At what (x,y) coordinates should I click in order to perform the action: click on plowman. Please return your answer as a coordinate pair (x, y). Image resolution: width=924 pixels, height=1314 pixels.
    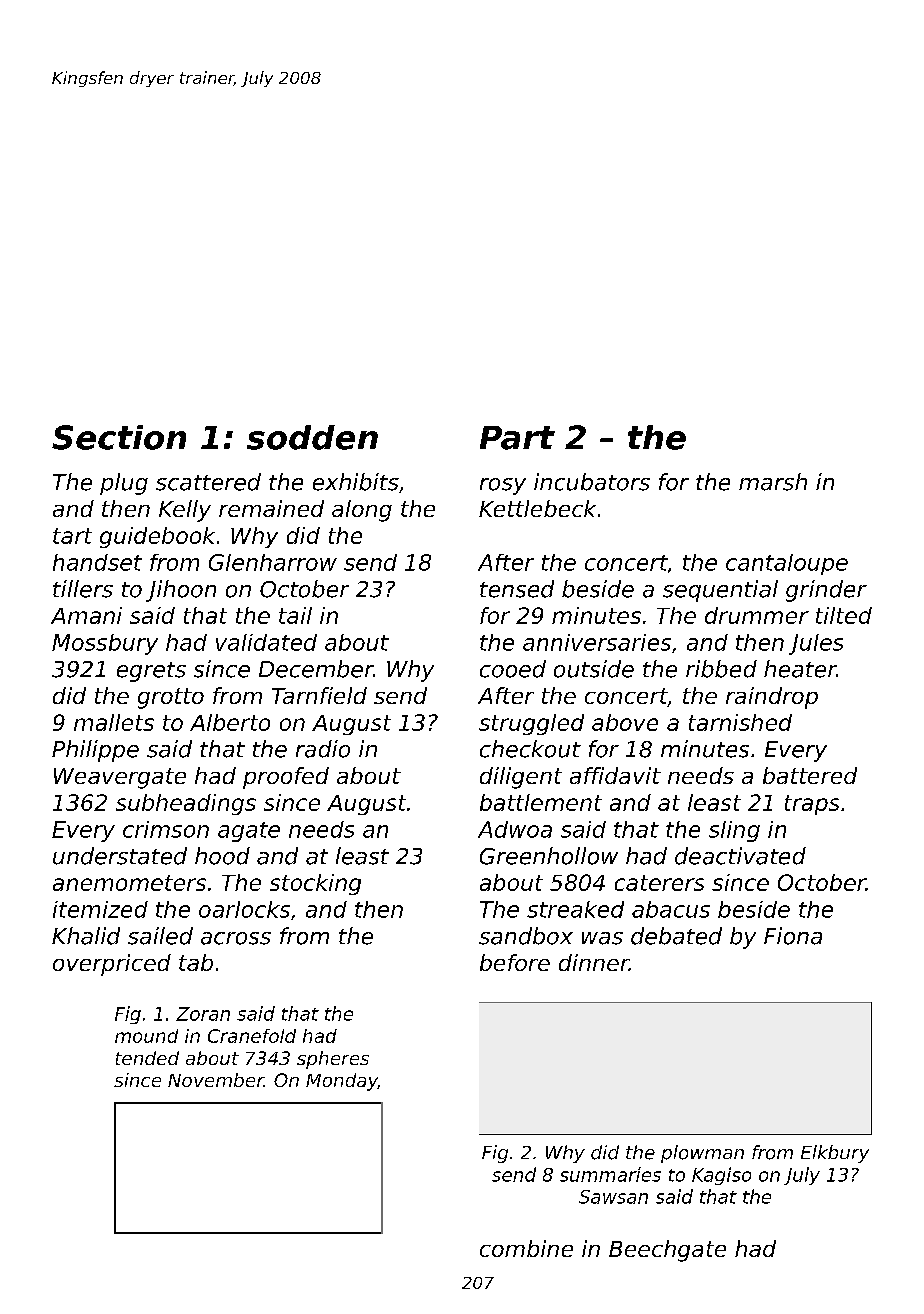
    Looking at the image, I should click on (702, 1154).
